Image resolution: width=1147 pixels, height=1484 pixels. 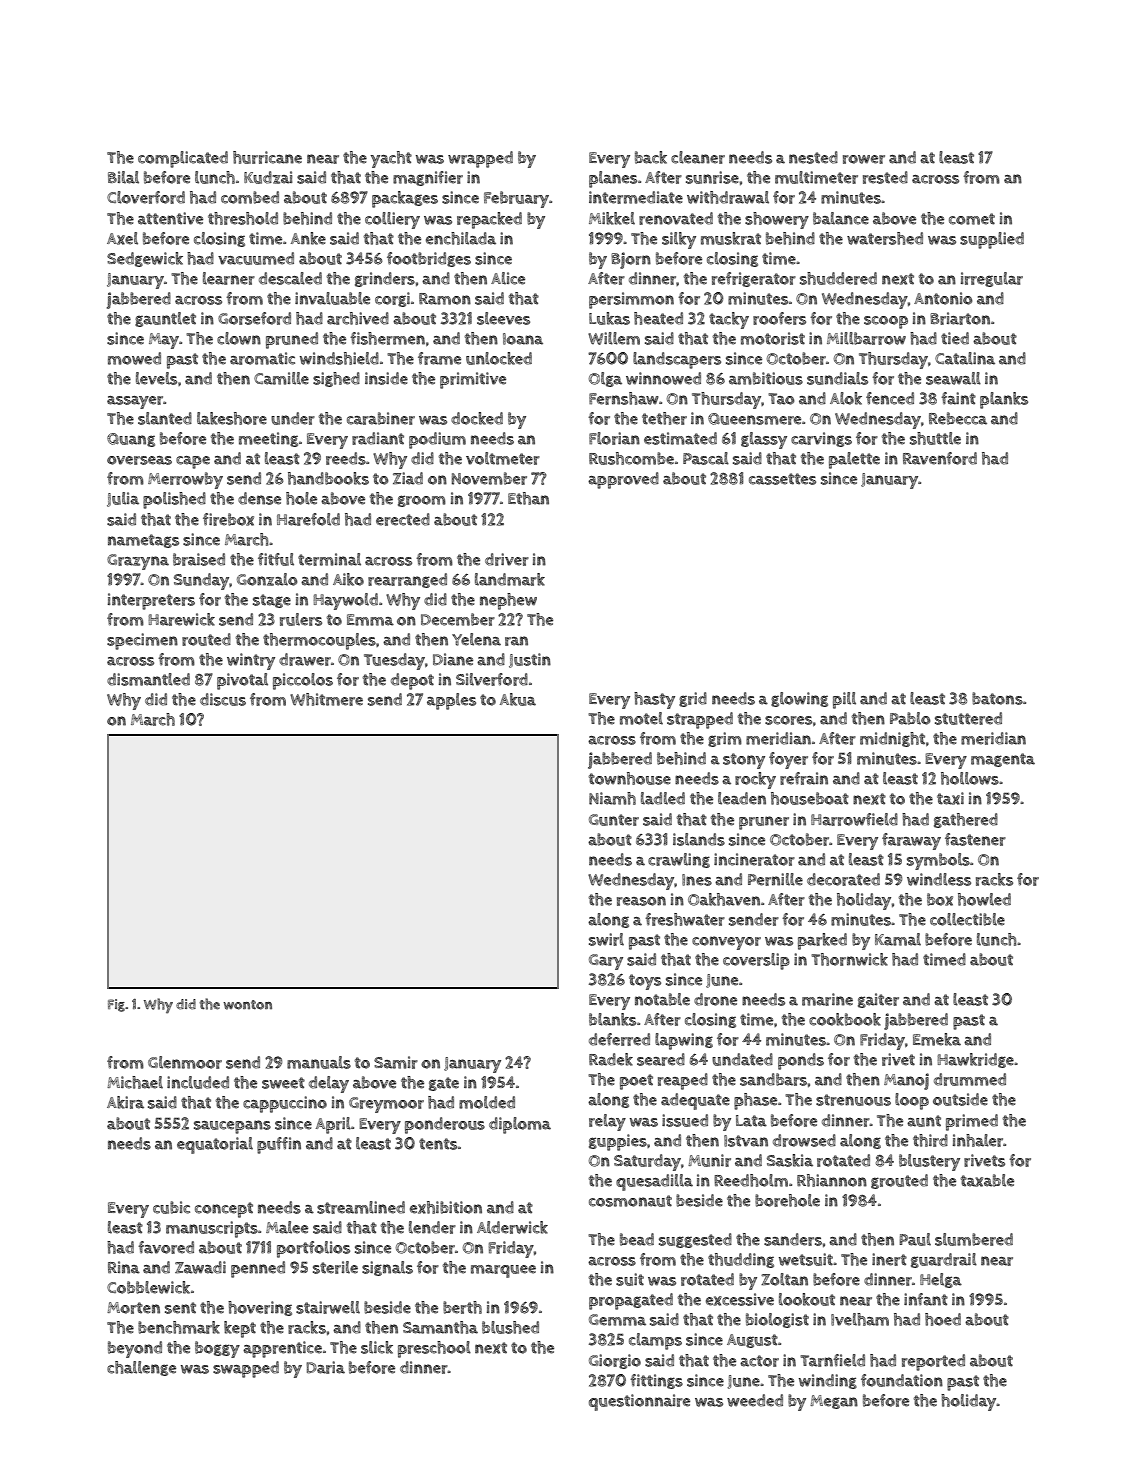 I want to click on attentive, so click(x=170, y=218).
